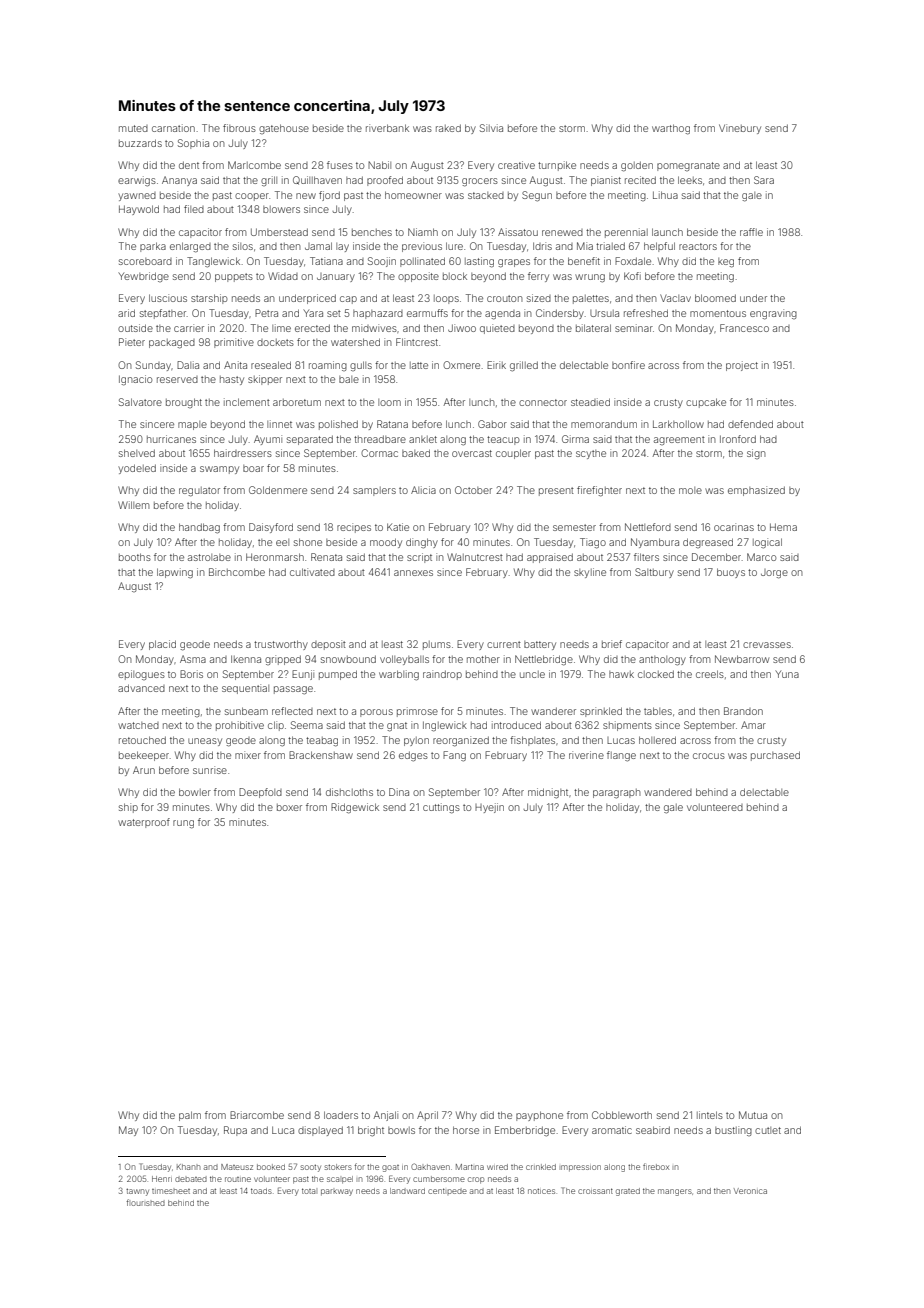  Describe the element at coordinates (541, 1191) in the screenshot. I see `notices` at that location.
